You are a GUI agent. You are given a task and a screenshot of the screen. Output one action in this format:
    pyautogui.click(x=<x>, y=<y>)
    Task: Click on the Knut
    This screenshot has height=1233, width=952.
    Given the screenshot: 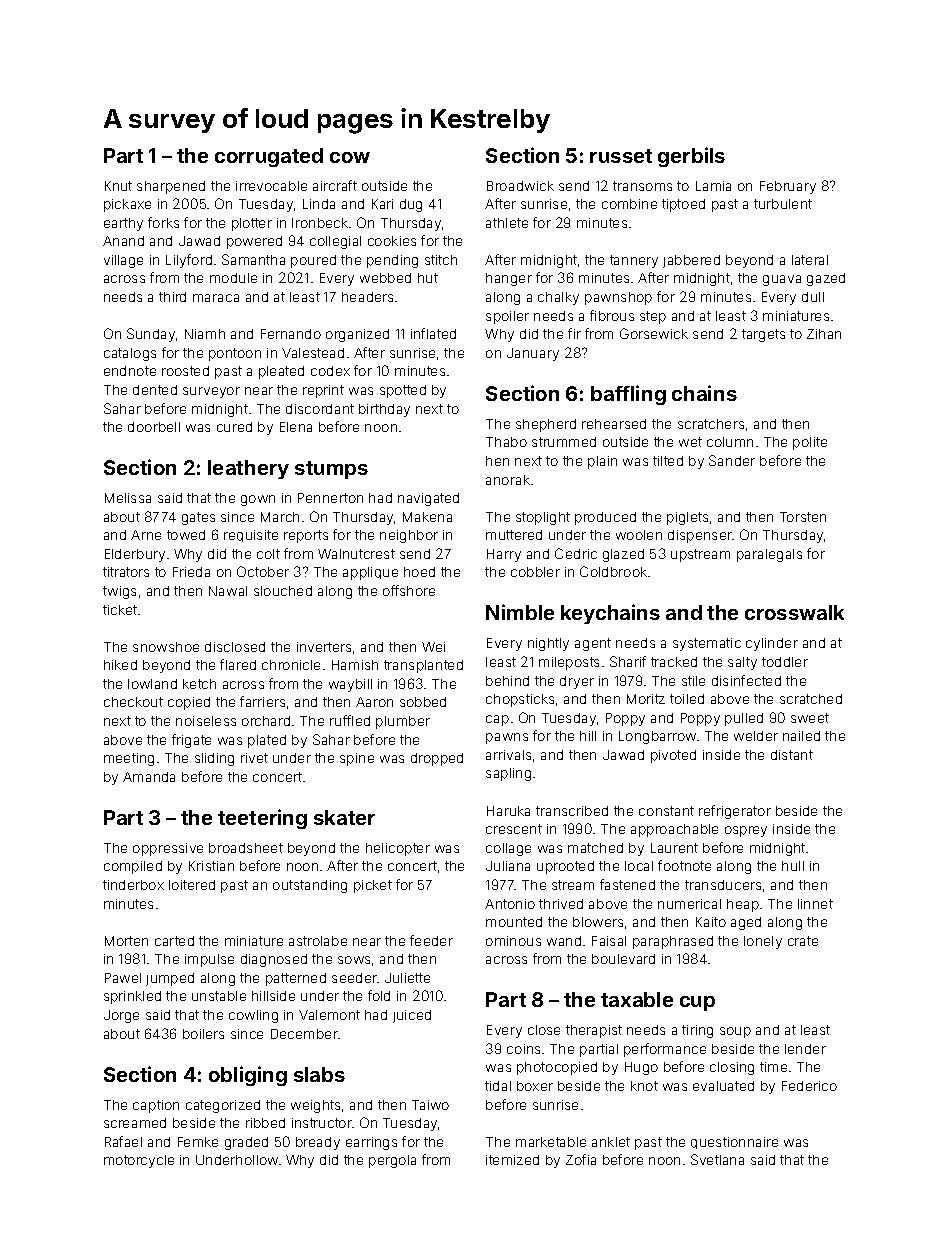 What is the action you would take?
    pyautogui.click(x=118, y=186)
